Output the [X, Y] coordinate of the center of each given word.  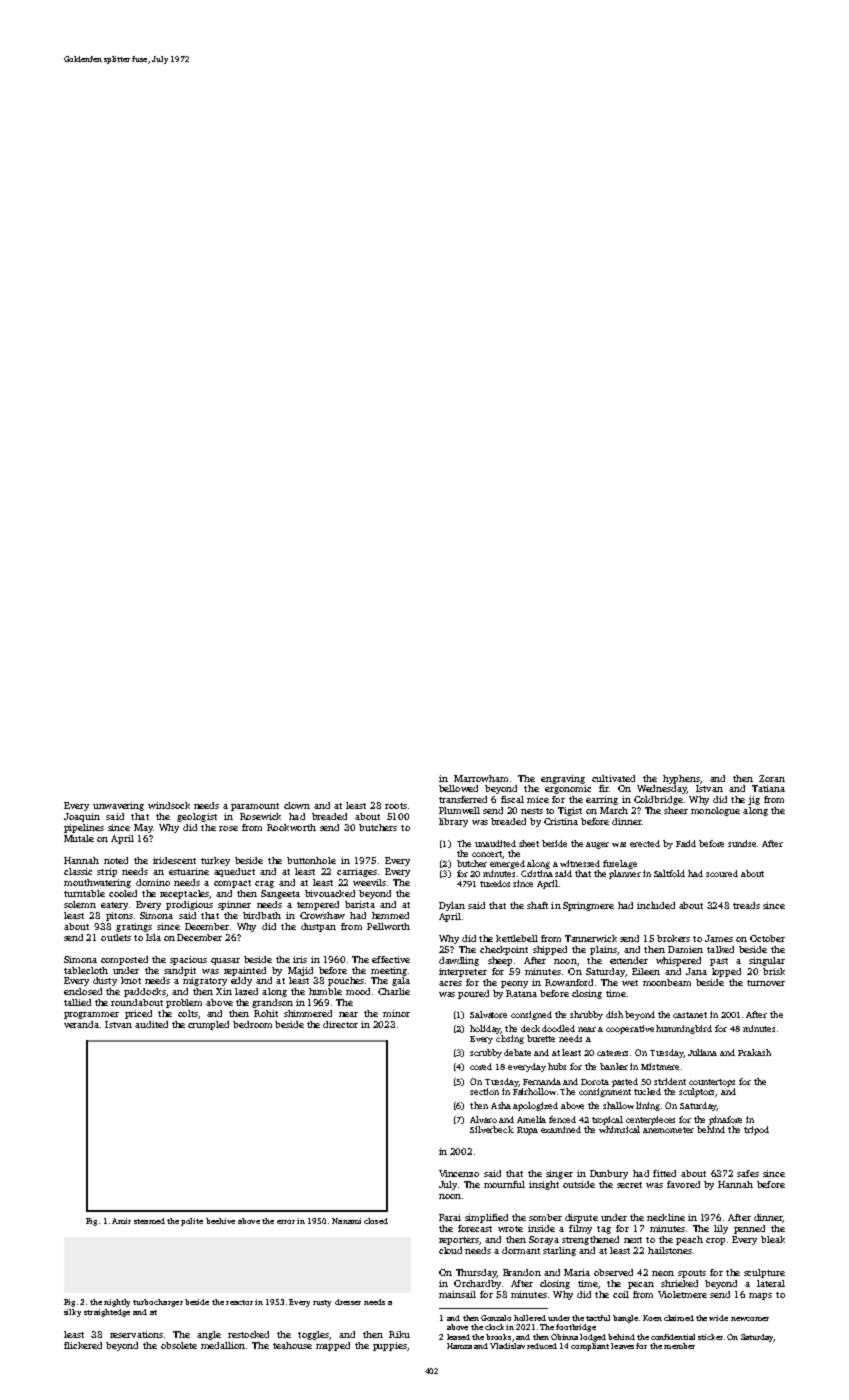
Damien [685, 949]
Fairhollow [534, 1091]
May [143, 828]
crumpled [208, 1025]
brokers [673, 938]
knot [131, 980]
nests [532, 811]
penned [749, 1229]
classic [78, 871]
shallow [618, 1105]
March [614, 810]
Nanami [346, 1221]
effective [391, 959]
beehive [220, 1221]
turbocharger [158, 1303]
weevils [369, 882]
